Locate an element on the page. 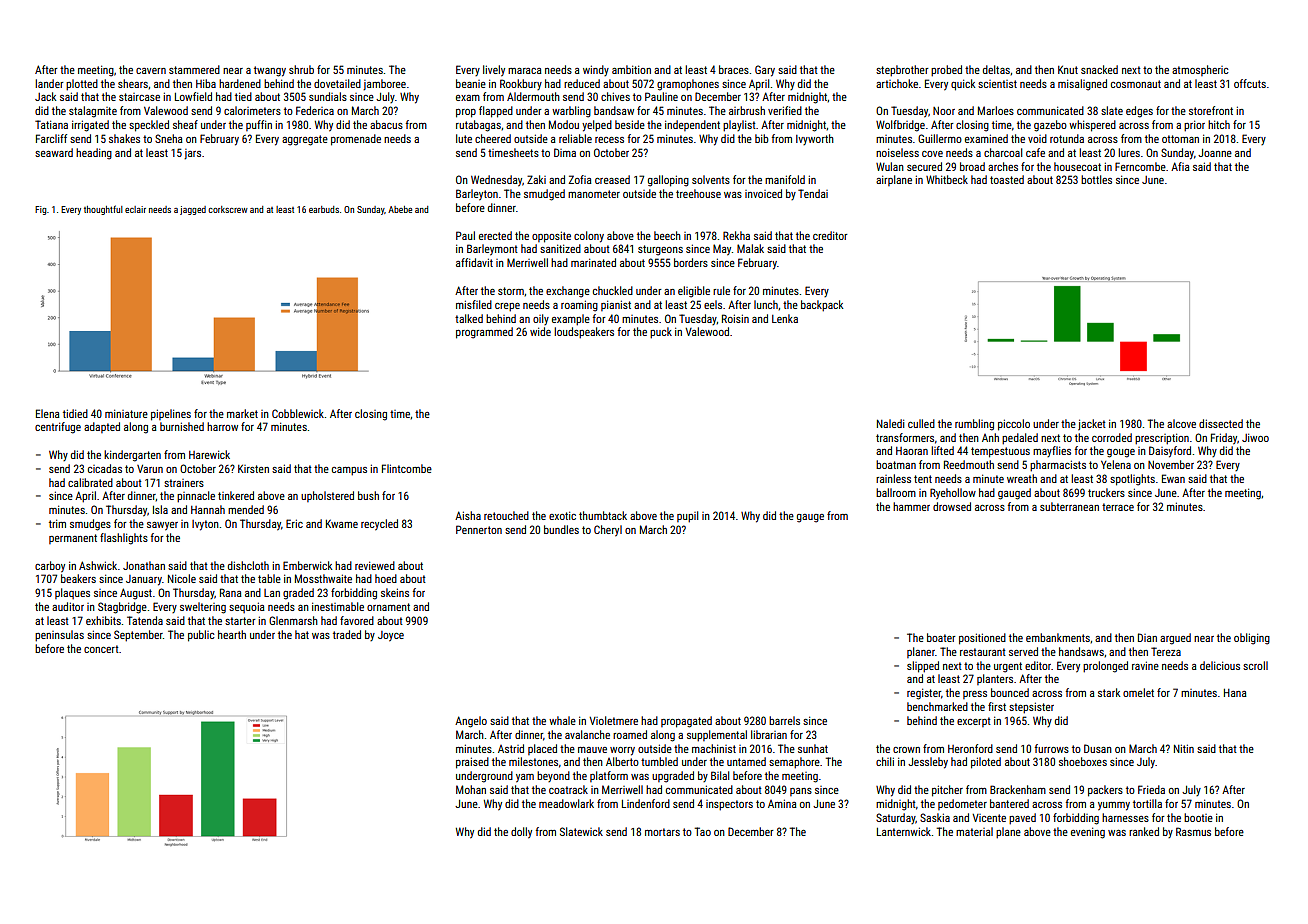 This image has width=1308, height=924. dissected is located at coordinates (1221, 423).
